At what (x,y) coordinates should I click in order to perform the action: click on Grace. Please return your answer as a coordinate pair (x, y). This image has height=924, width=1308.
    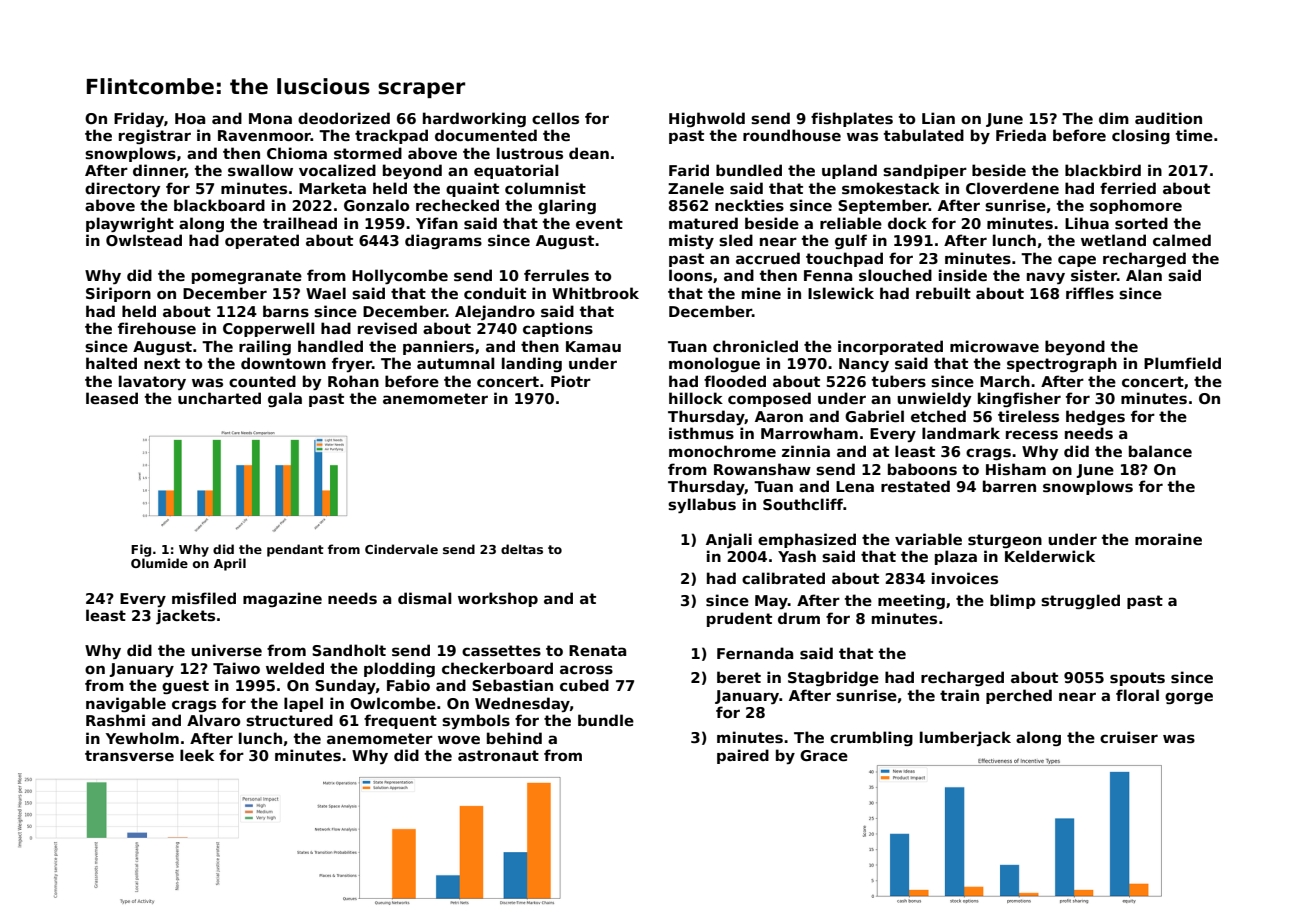
    Looking at the image, I should click on (824, 755).
